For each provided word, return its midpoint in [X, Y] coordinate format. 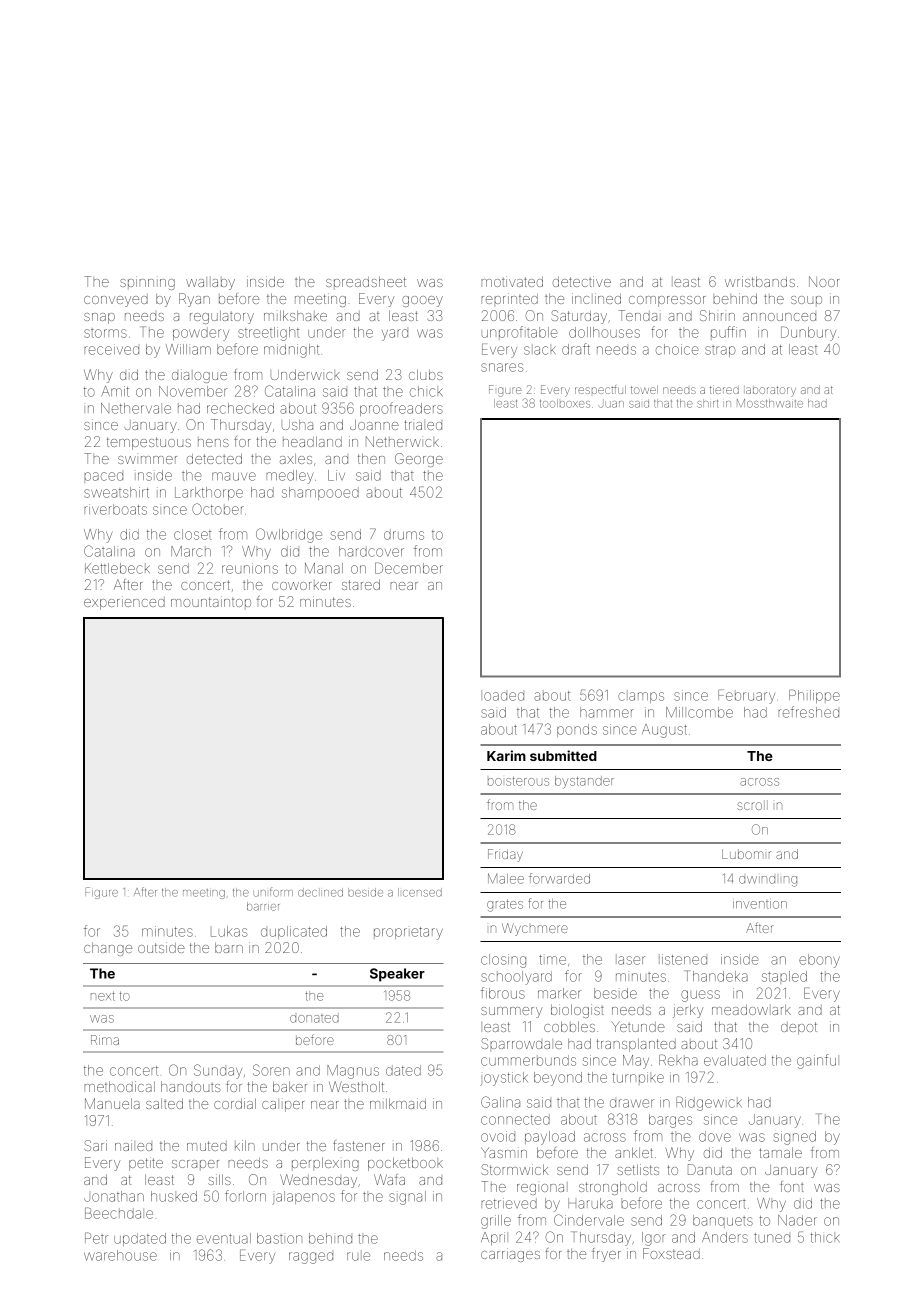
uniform [273, 892]
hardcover [371, 551]
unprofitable [520, 332]
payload [550, 1138]
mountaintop [211, 601]
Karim [506, 755]
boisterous [518, 781]
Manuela [112, 1103]
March [191, 551]
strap [720, 351]
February [746, 696]
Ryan [194, 300]
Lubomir [746, 854]
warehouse [120, 1255]
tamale [780, 1152]
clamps [641, 697]
